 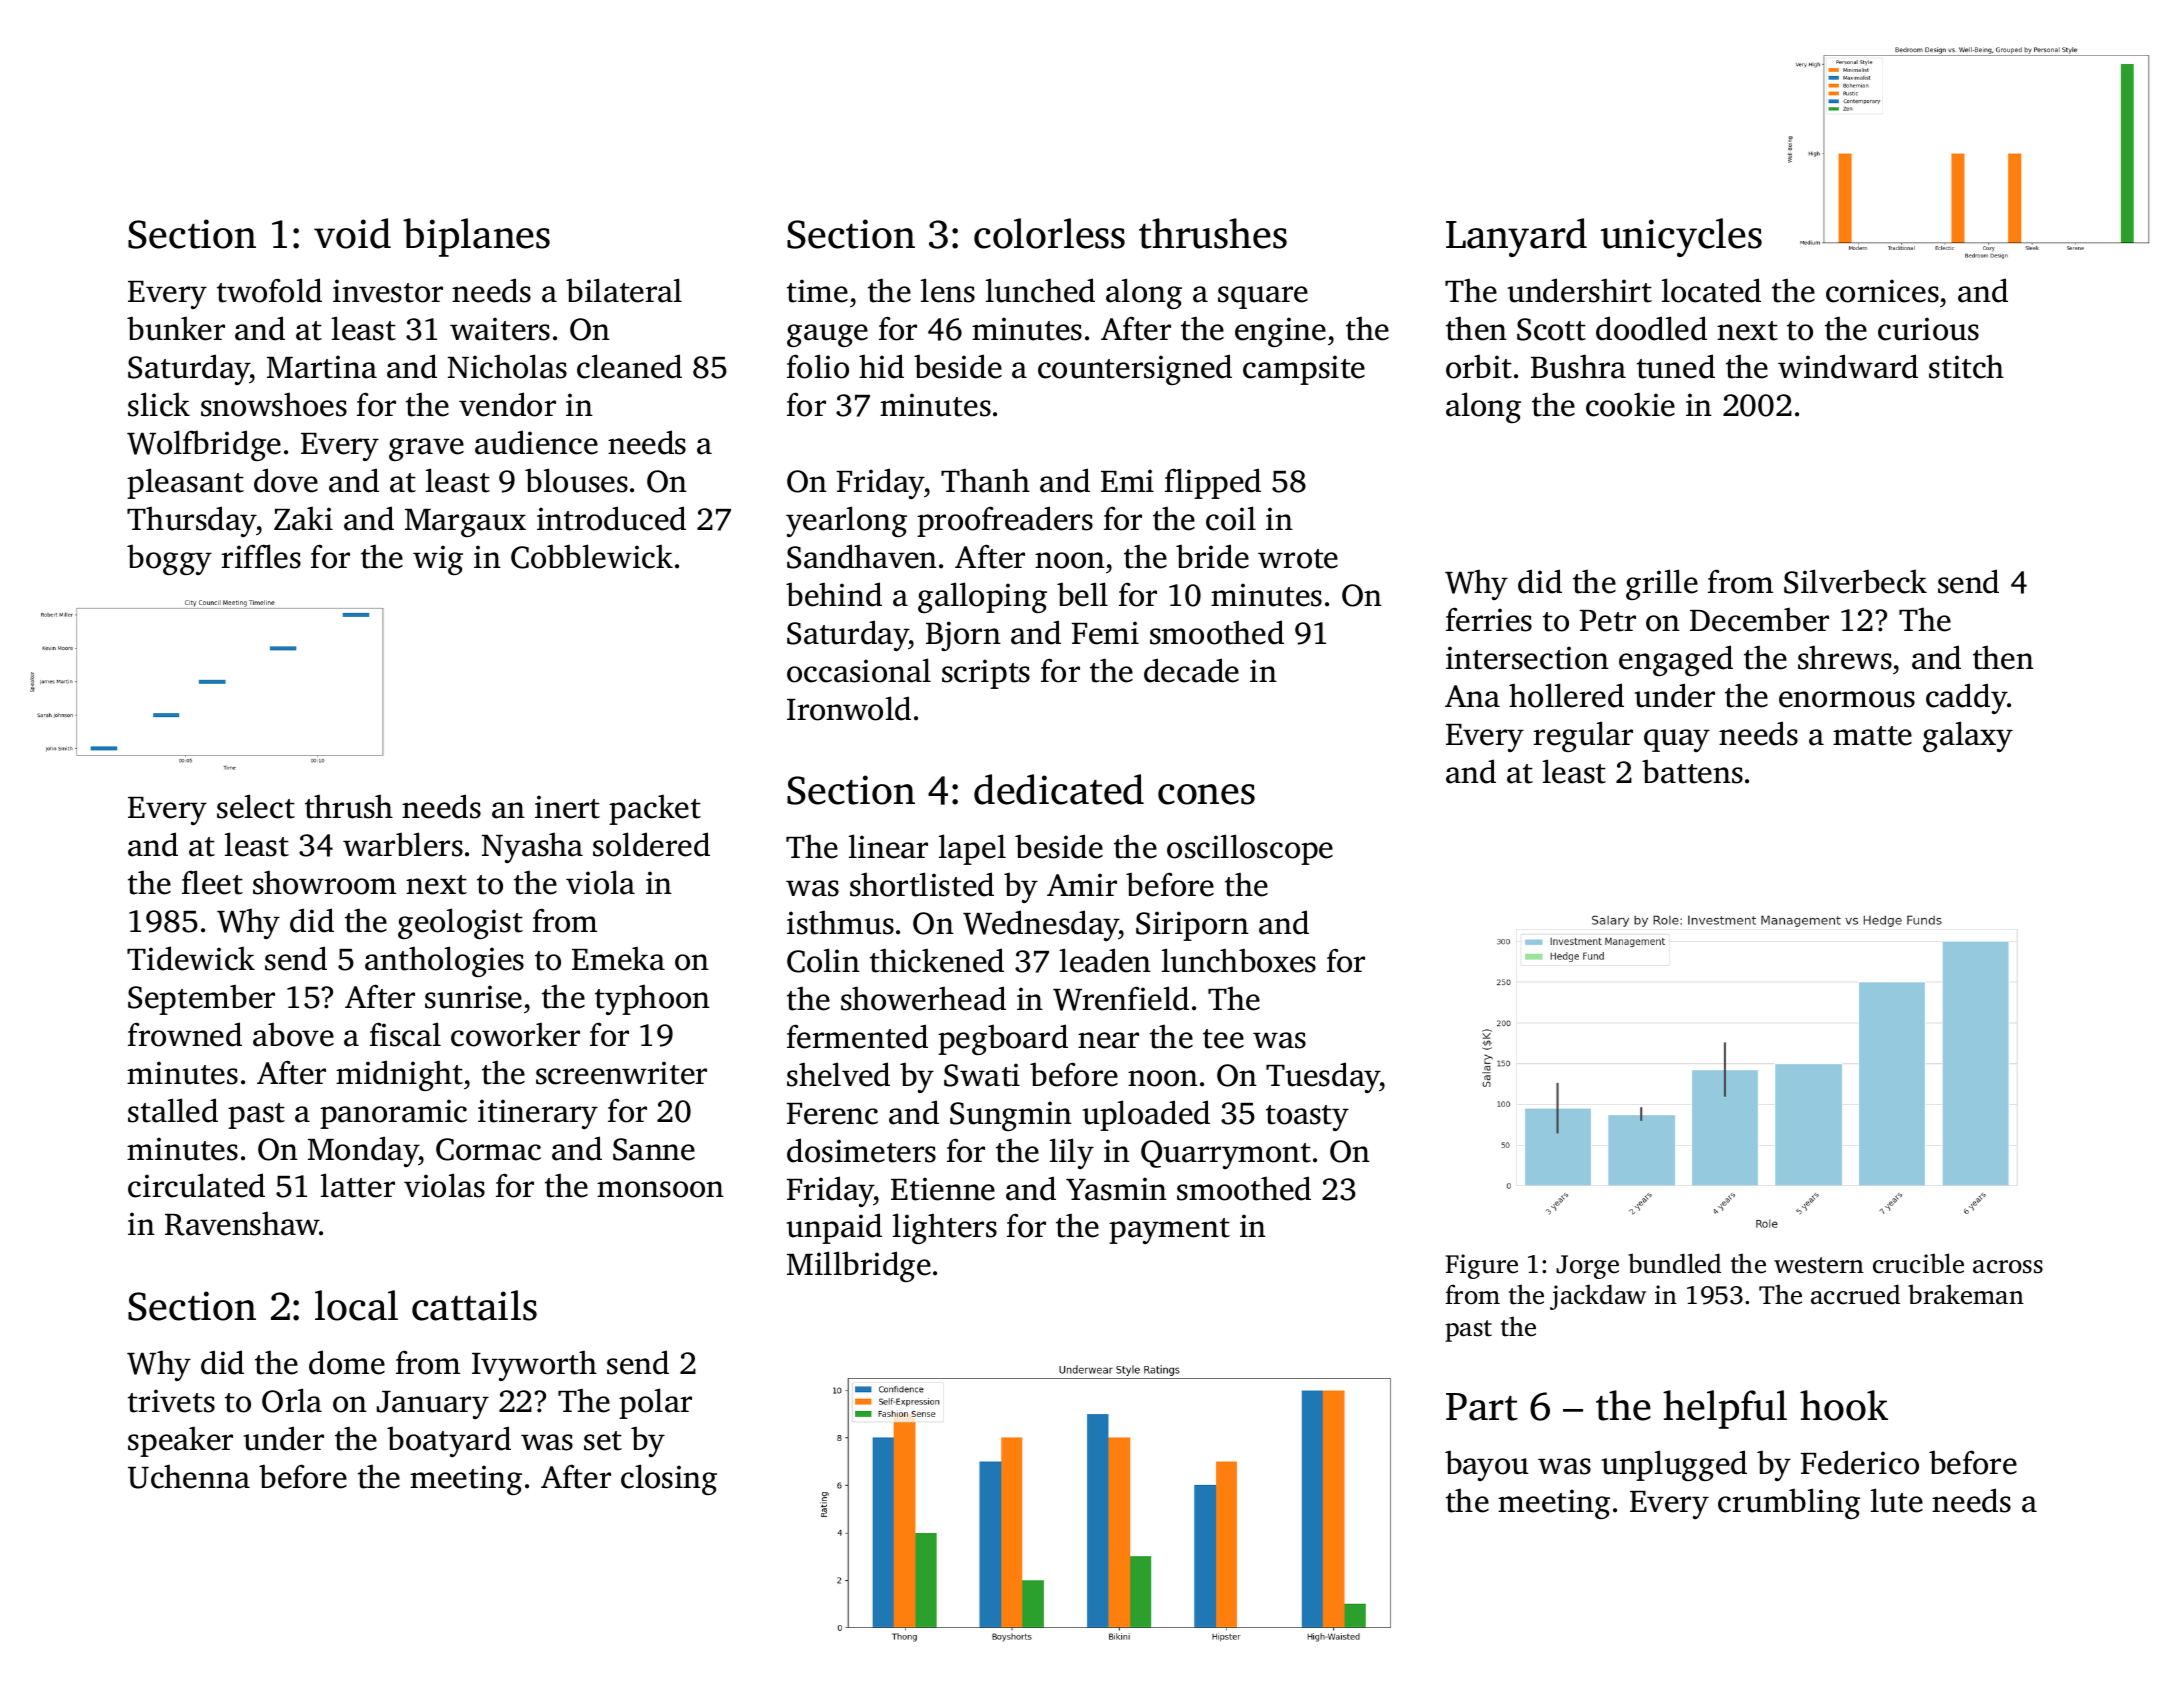 I want to click on unicycles, so click(x=1681, y=237).
